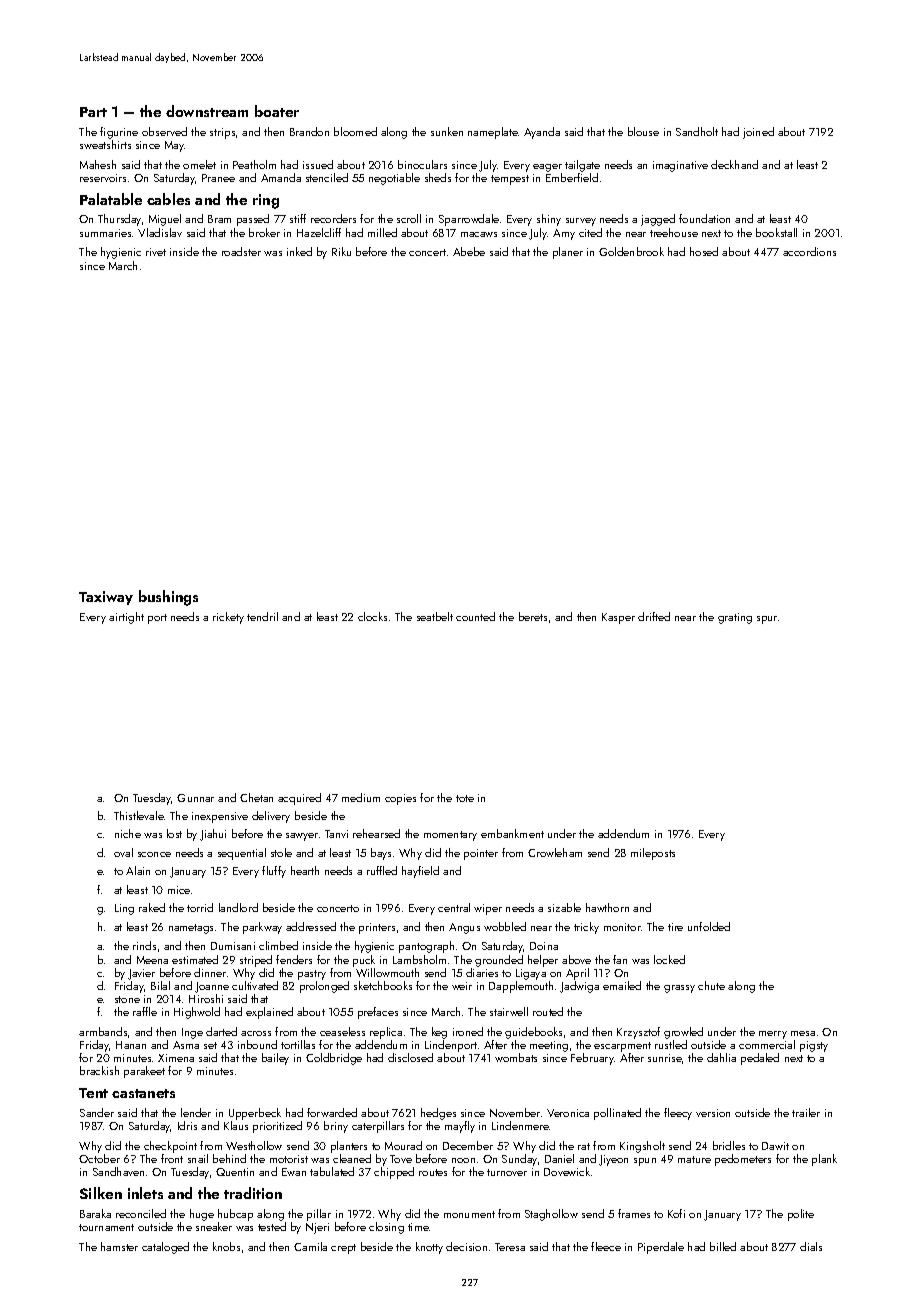 This page has height=1308, width=924. Describe the element at coordinates (806, 1112) in the page. I see `trailer` at that location.
